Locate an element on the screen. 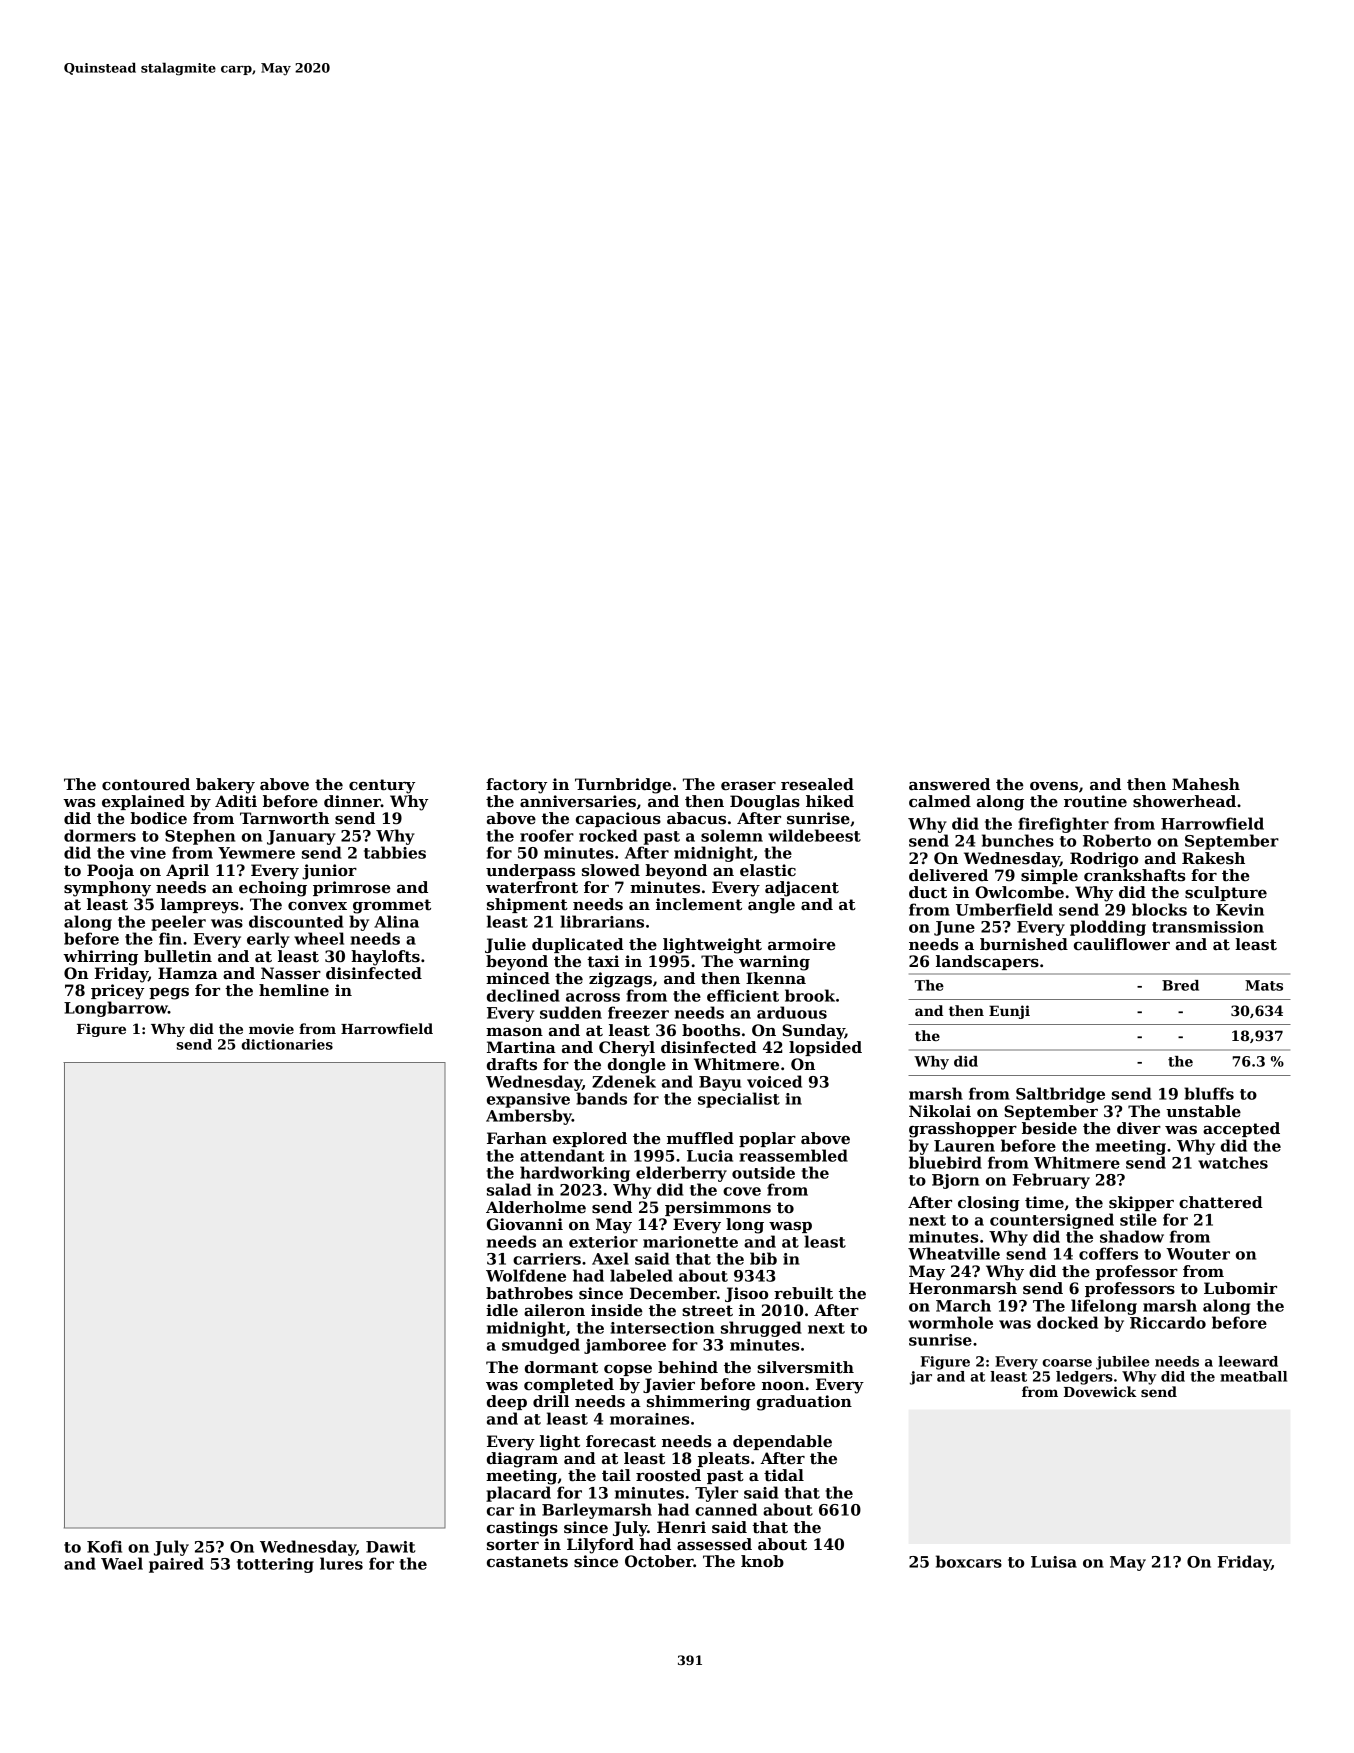 The image size is (1354, 1753). whirring is located at coordinates (100, 958).
